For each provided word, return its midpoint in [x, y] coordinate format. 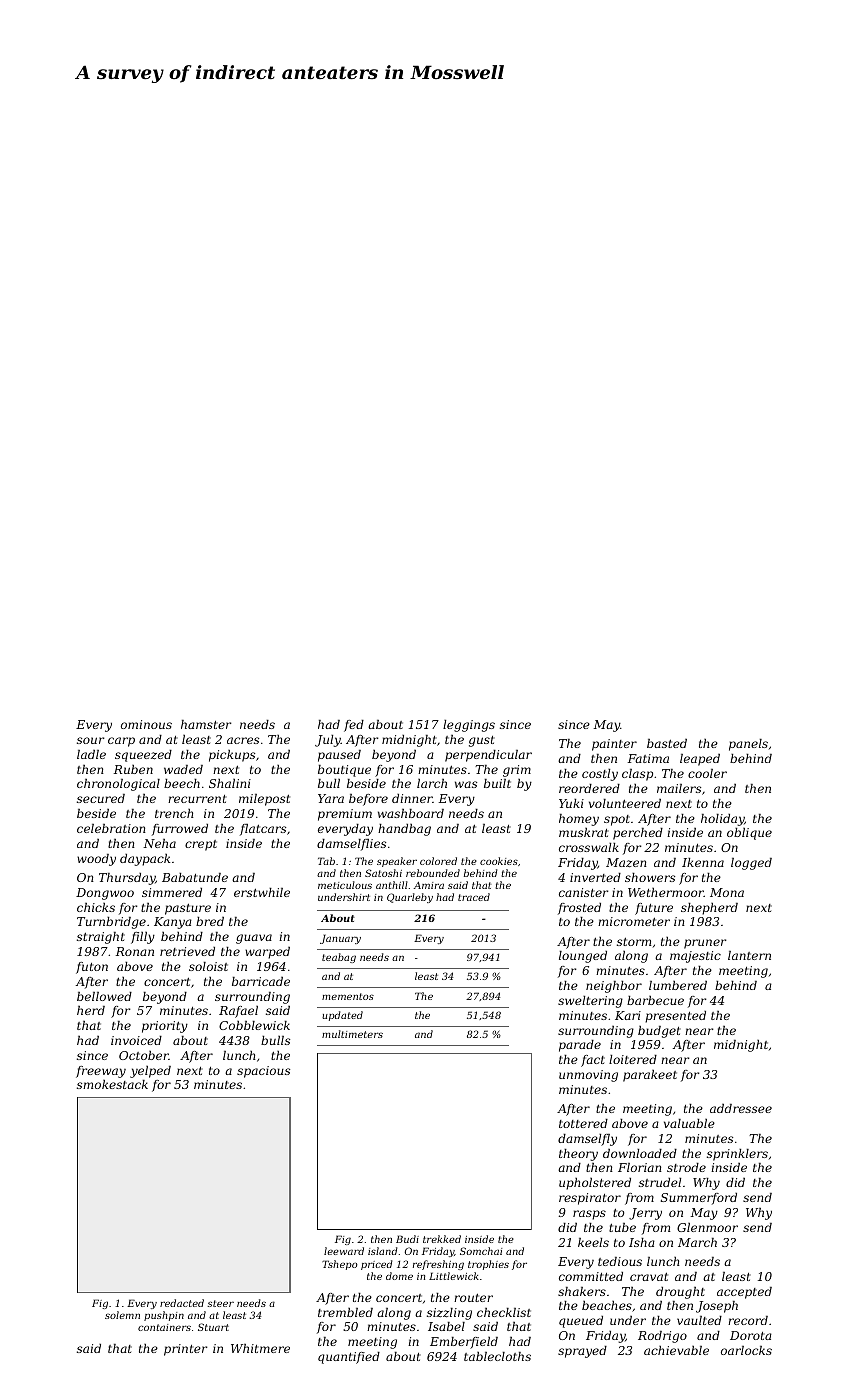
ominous [146, 724]
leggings [469, 726]
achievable [676, 1350]
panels [748, 745]
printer [185, 1350]
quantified [349, 1358]
